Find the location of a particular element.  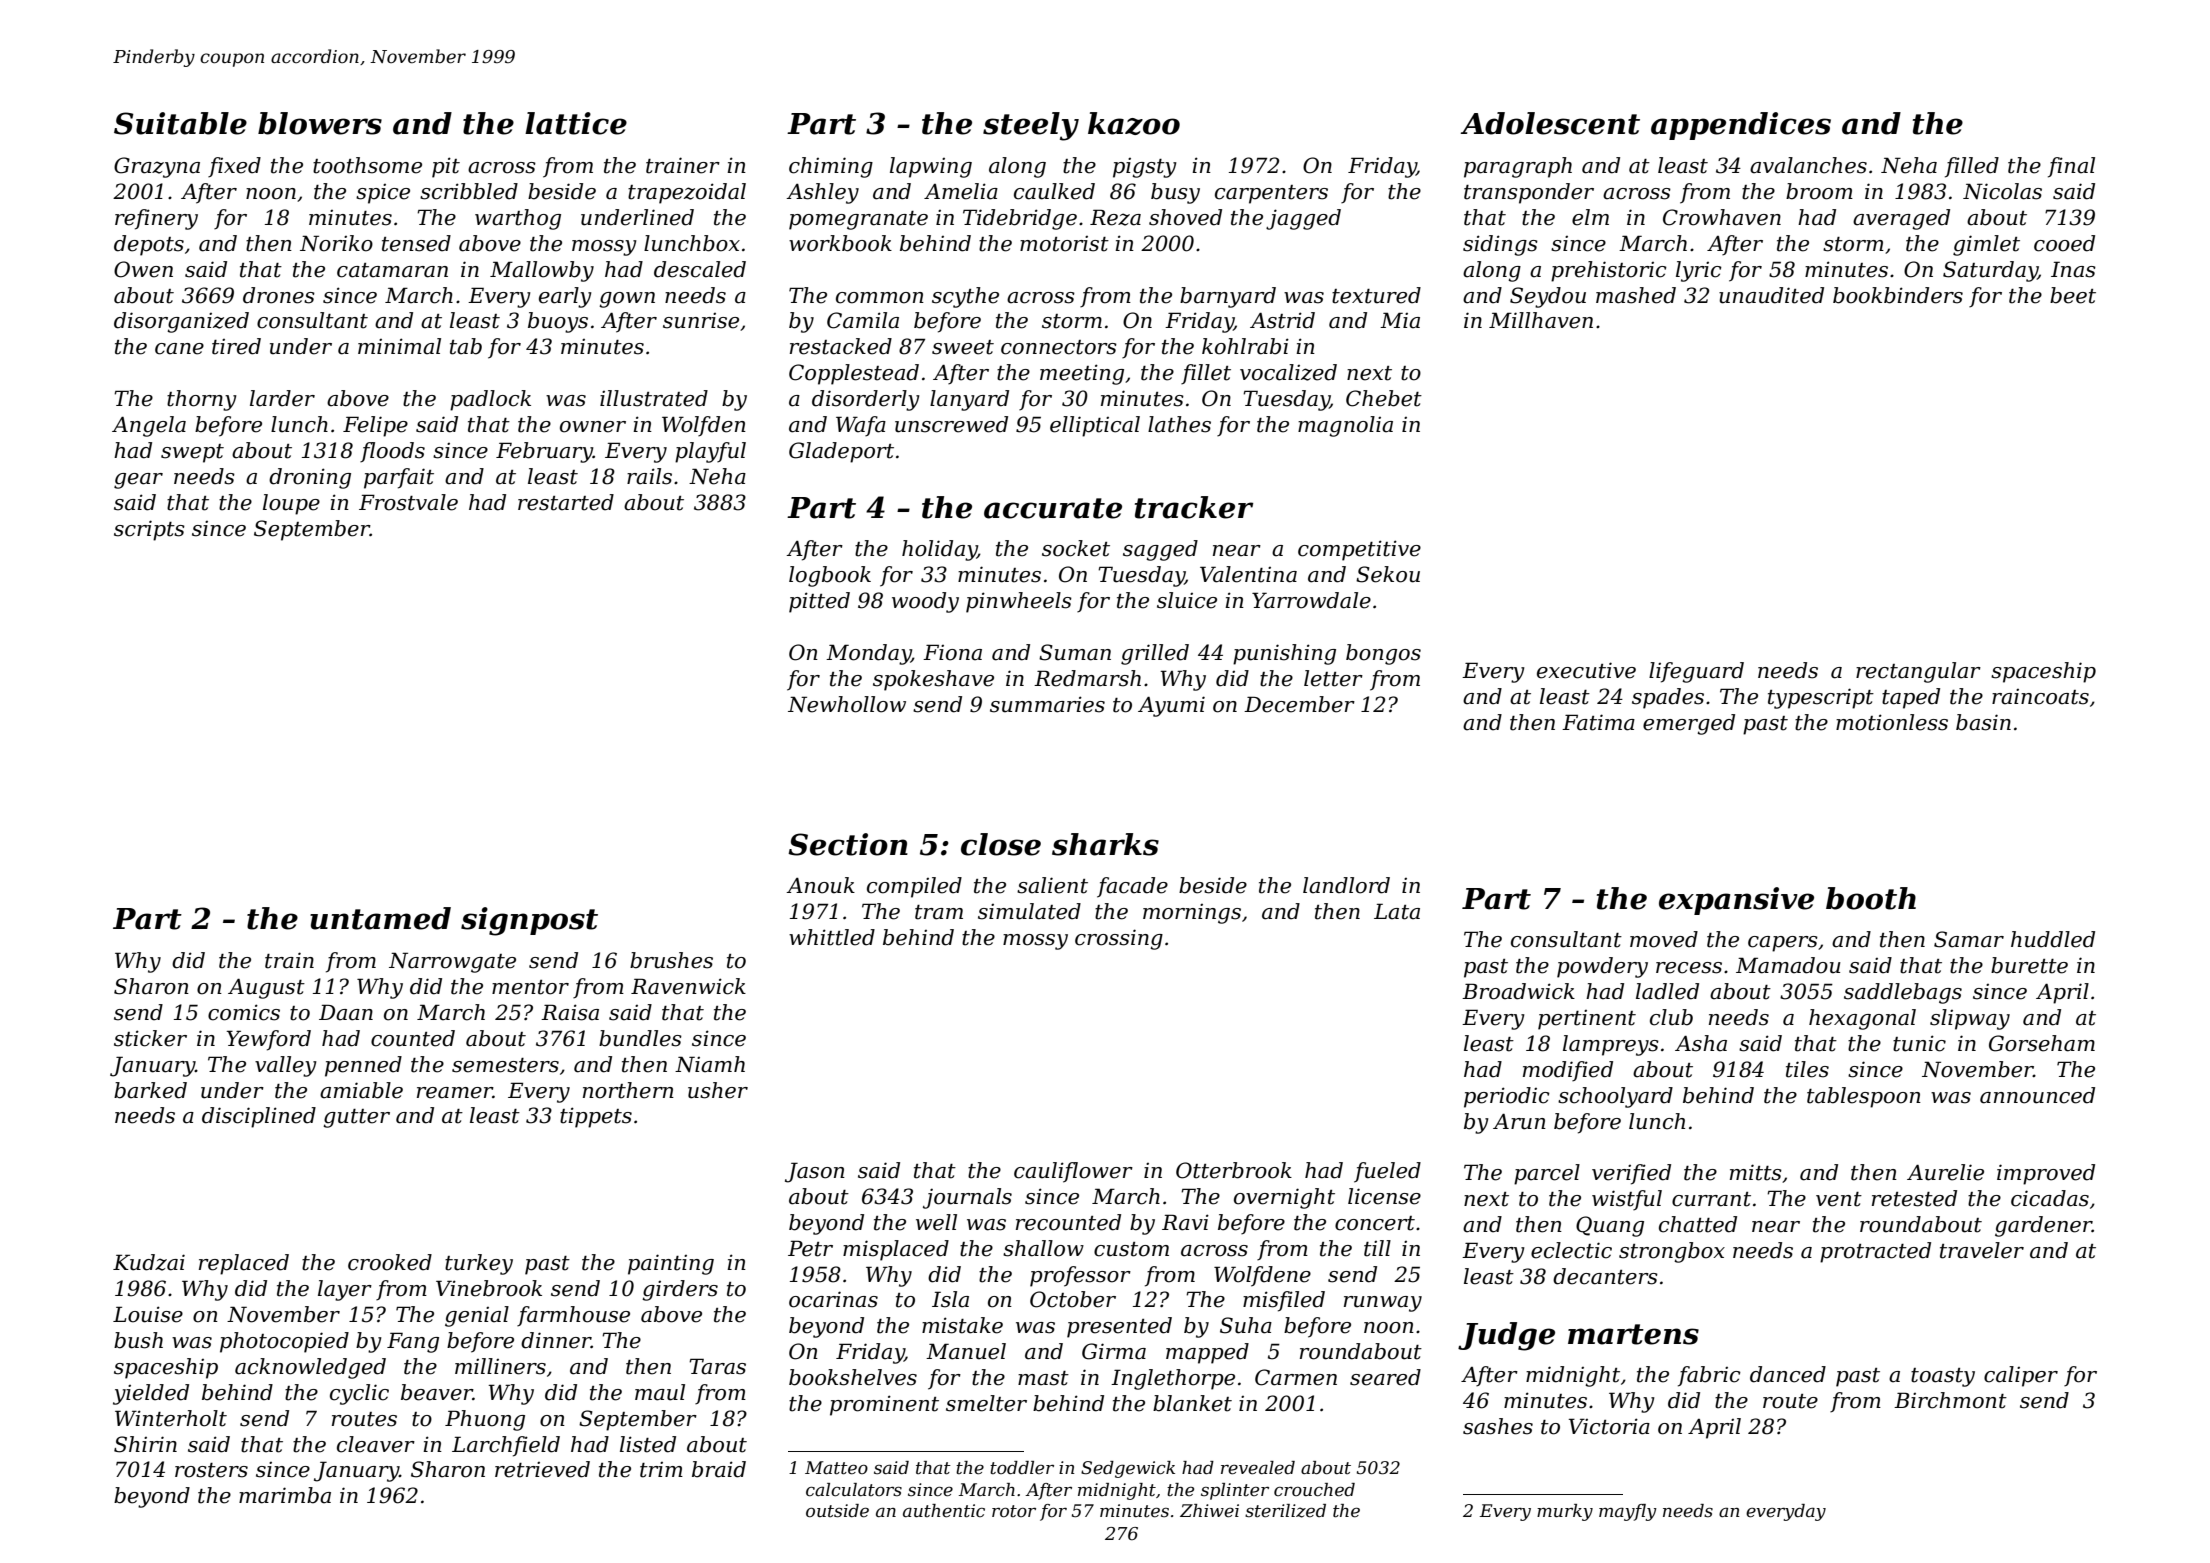

untamed is located at coordinates (380, 918).
